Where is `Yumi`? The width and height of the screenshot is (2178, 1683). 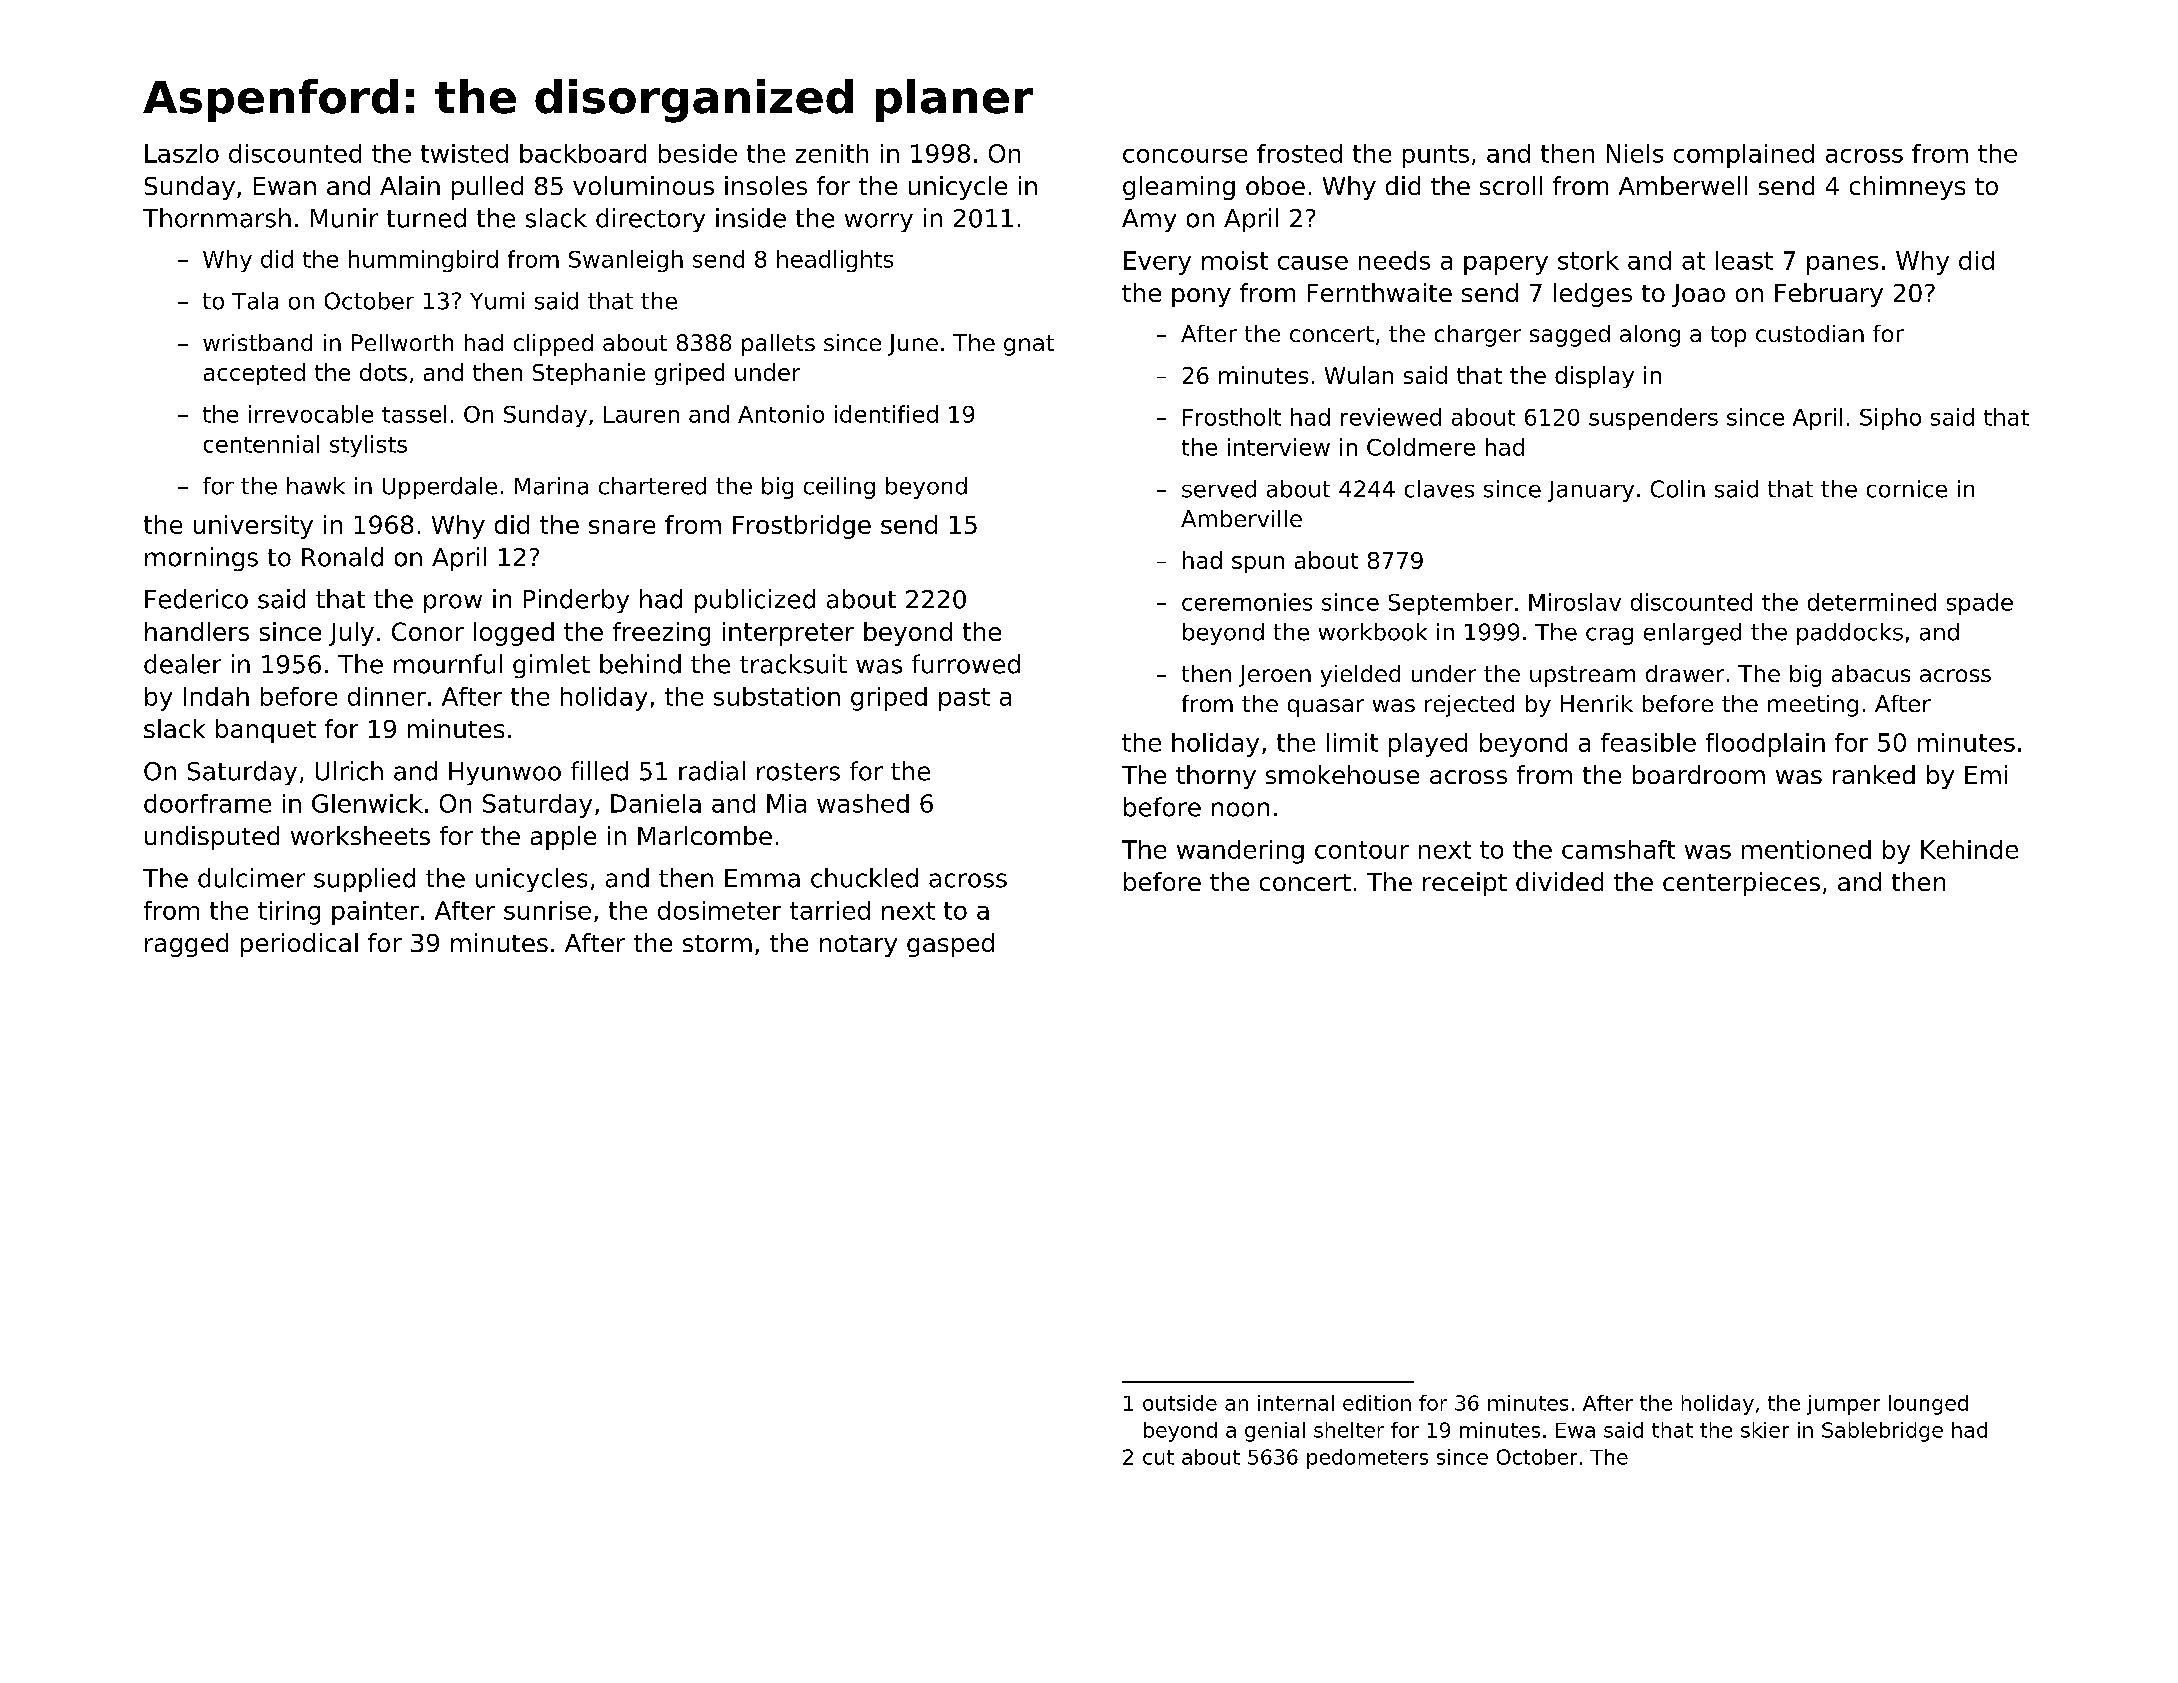
Yumi is located at coordinates (497, 301).
